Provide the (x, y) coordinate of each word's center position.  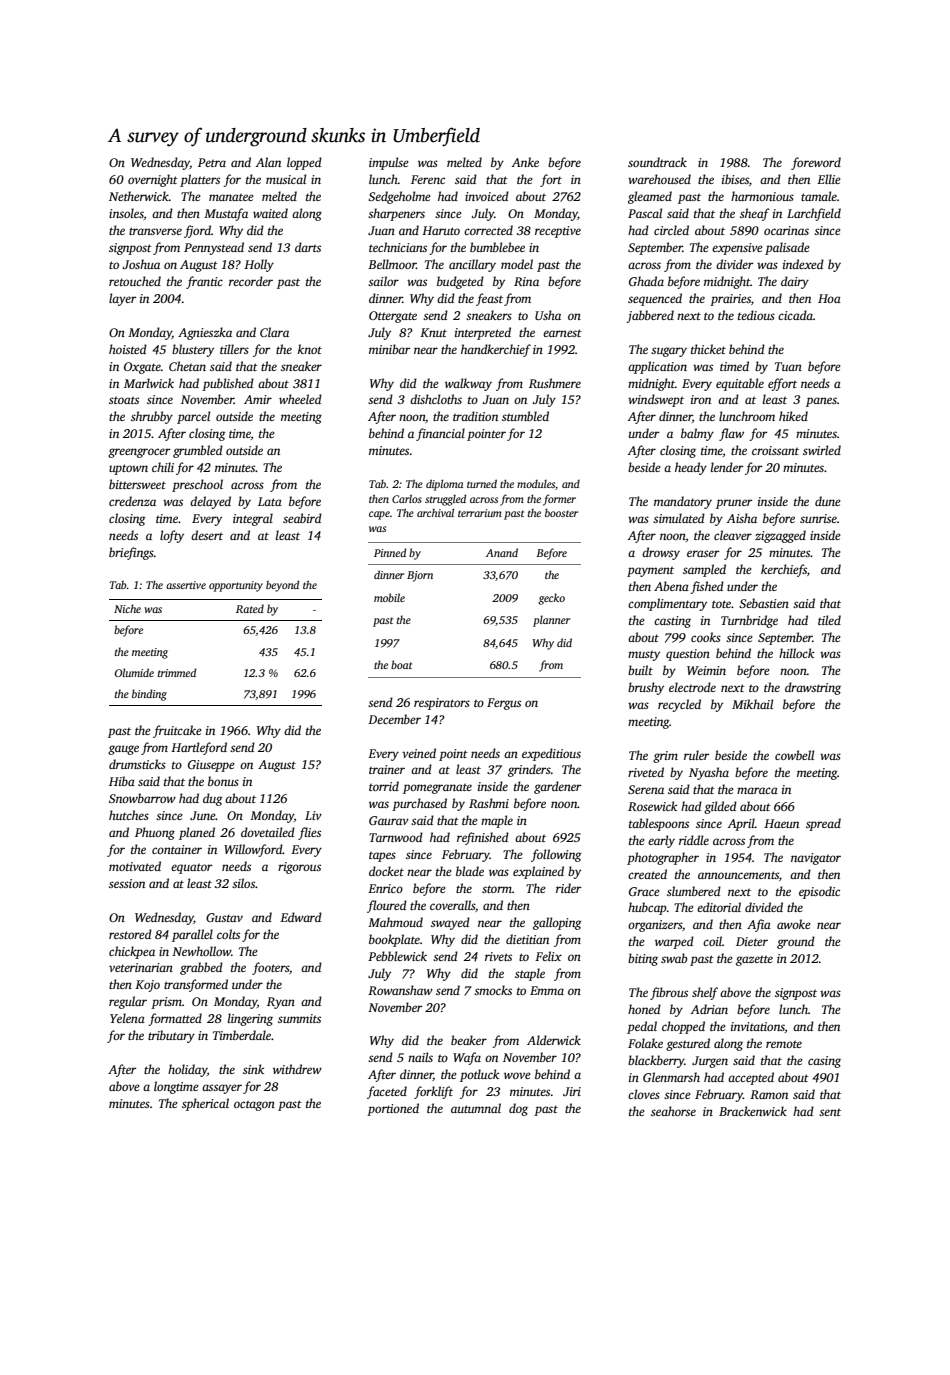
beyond (282, 586)
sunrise (818, 518)
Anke (525, 162)
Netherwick (139, 196)
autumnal (476, 1108)
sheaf (754, 214)
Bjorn (420, 576)
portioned (393, 1109)
